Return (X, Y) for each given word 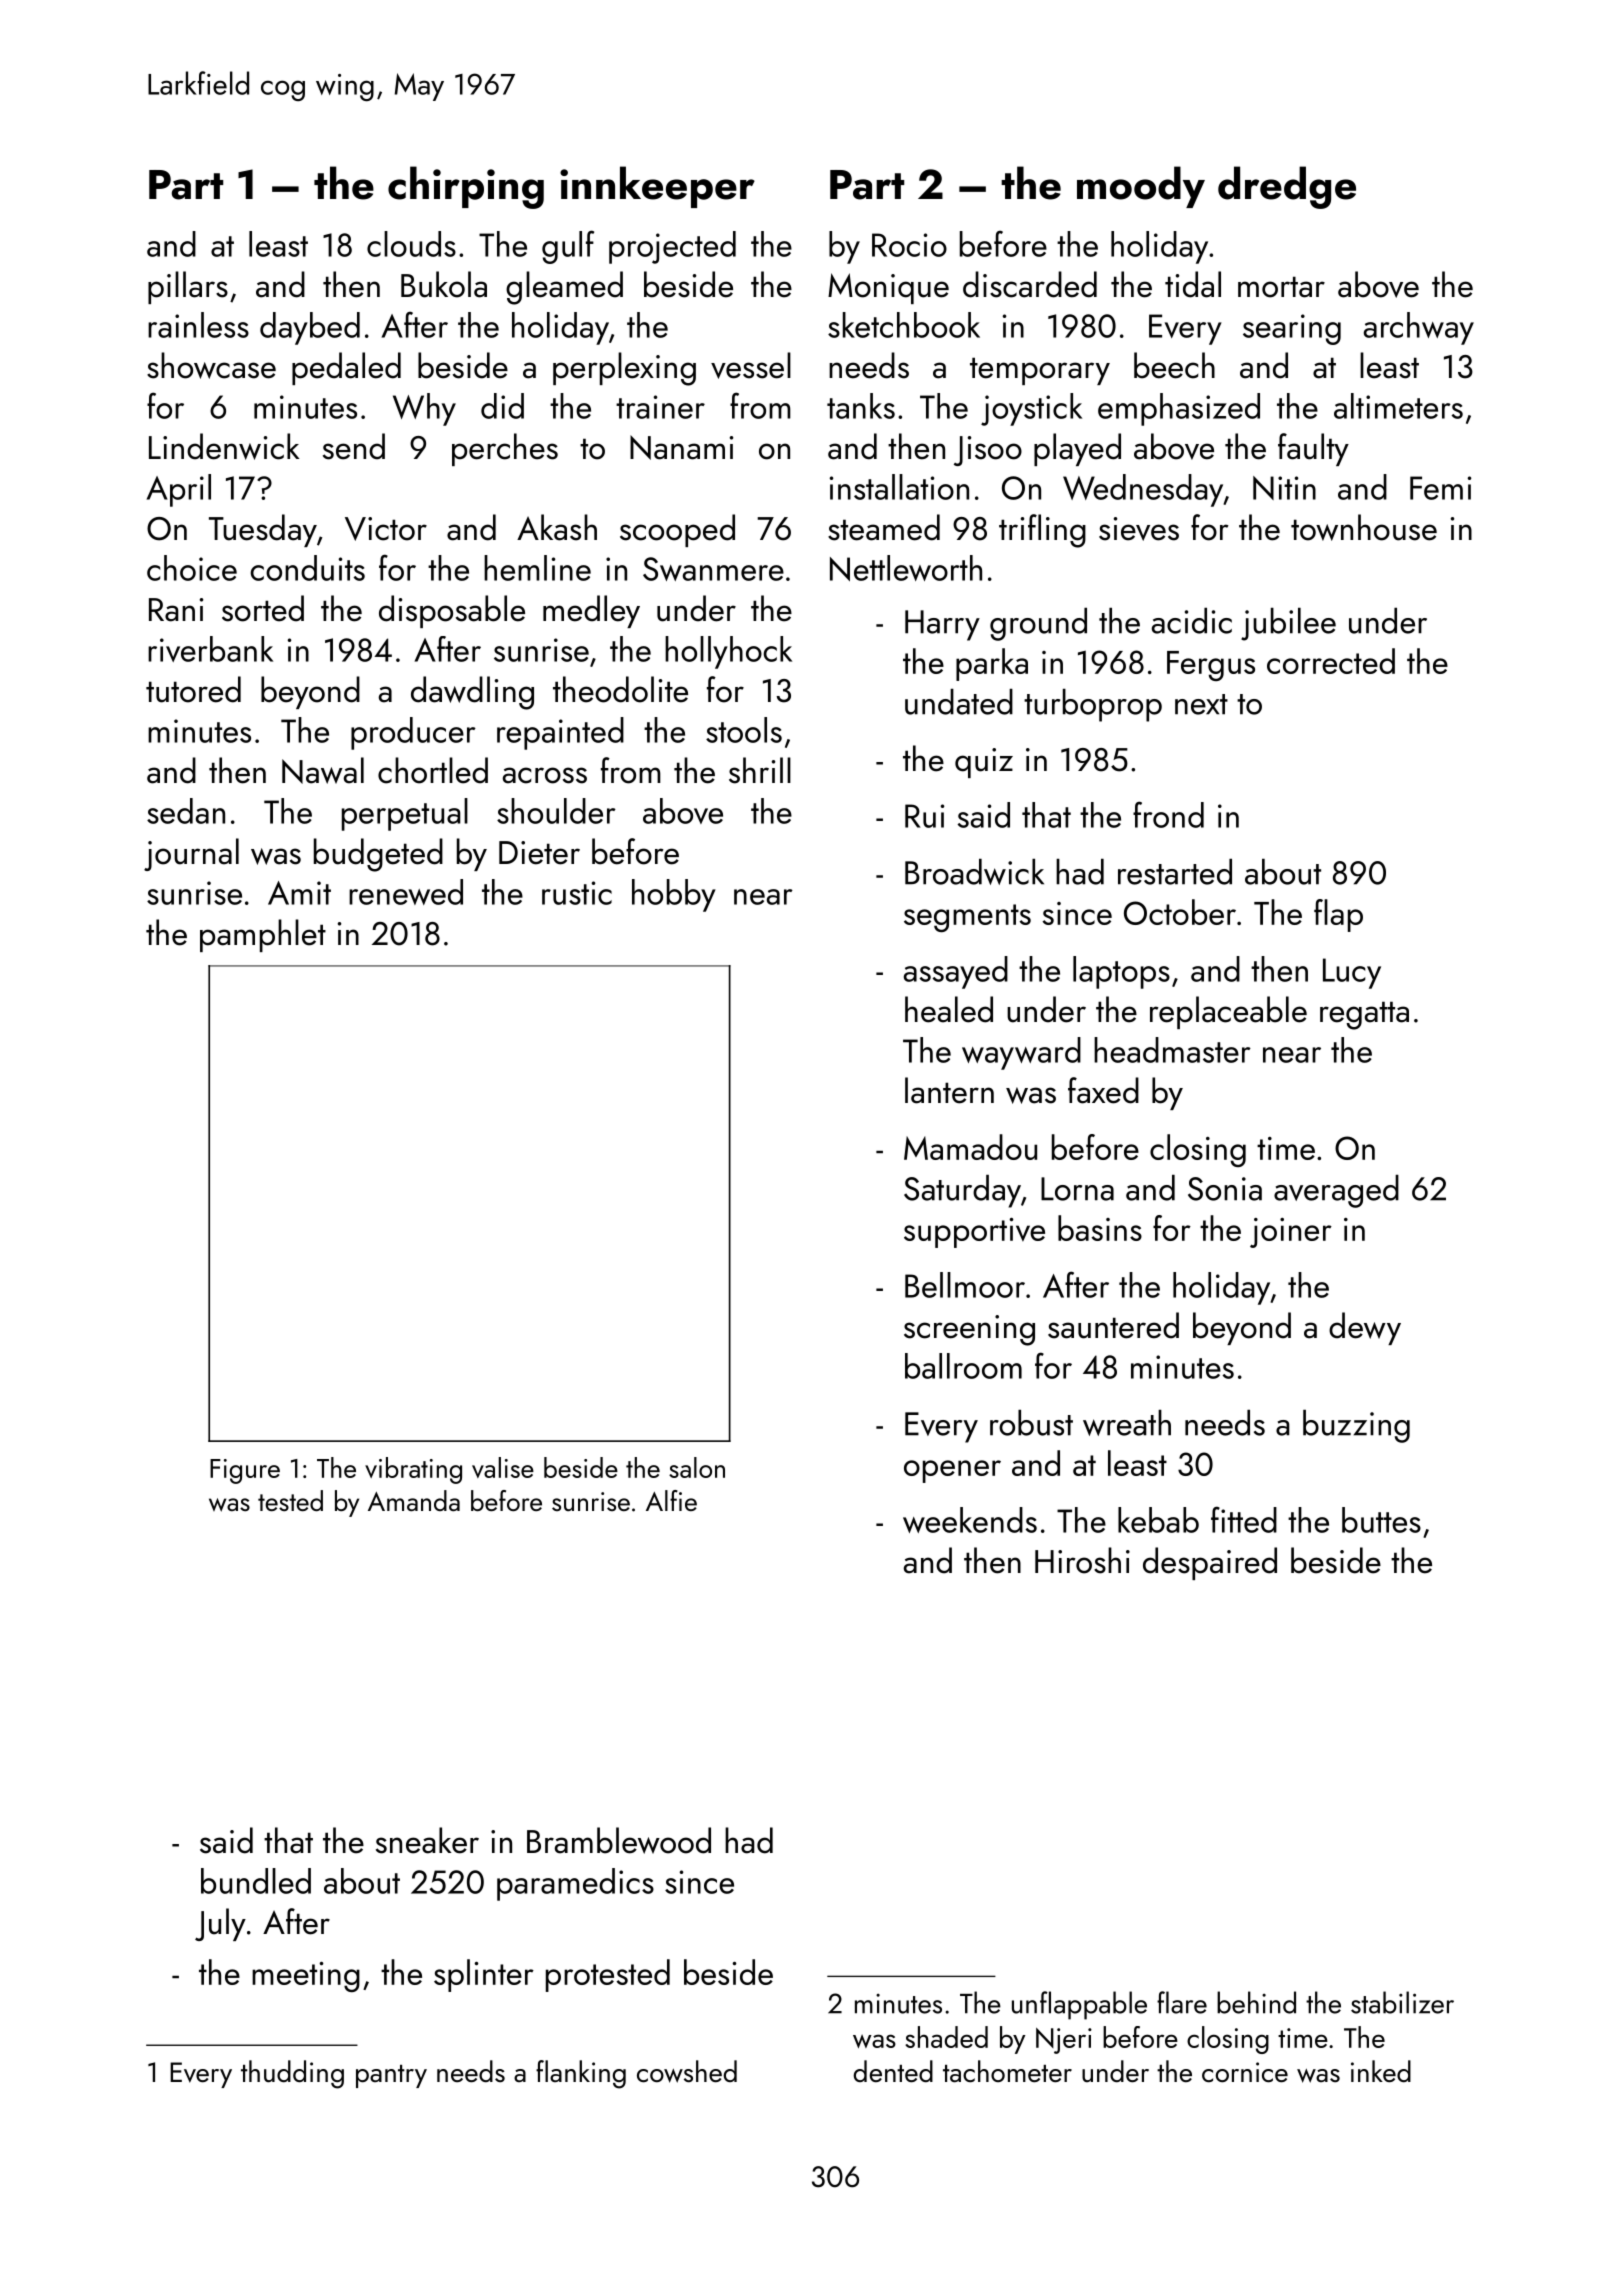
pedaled (346, 368)
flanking (581, 2074)
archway (1419, 328)
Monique (888, 288)
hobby (674, 895)
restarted (1175, 872)
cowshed (687, 2071)
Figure (245, 1471)
